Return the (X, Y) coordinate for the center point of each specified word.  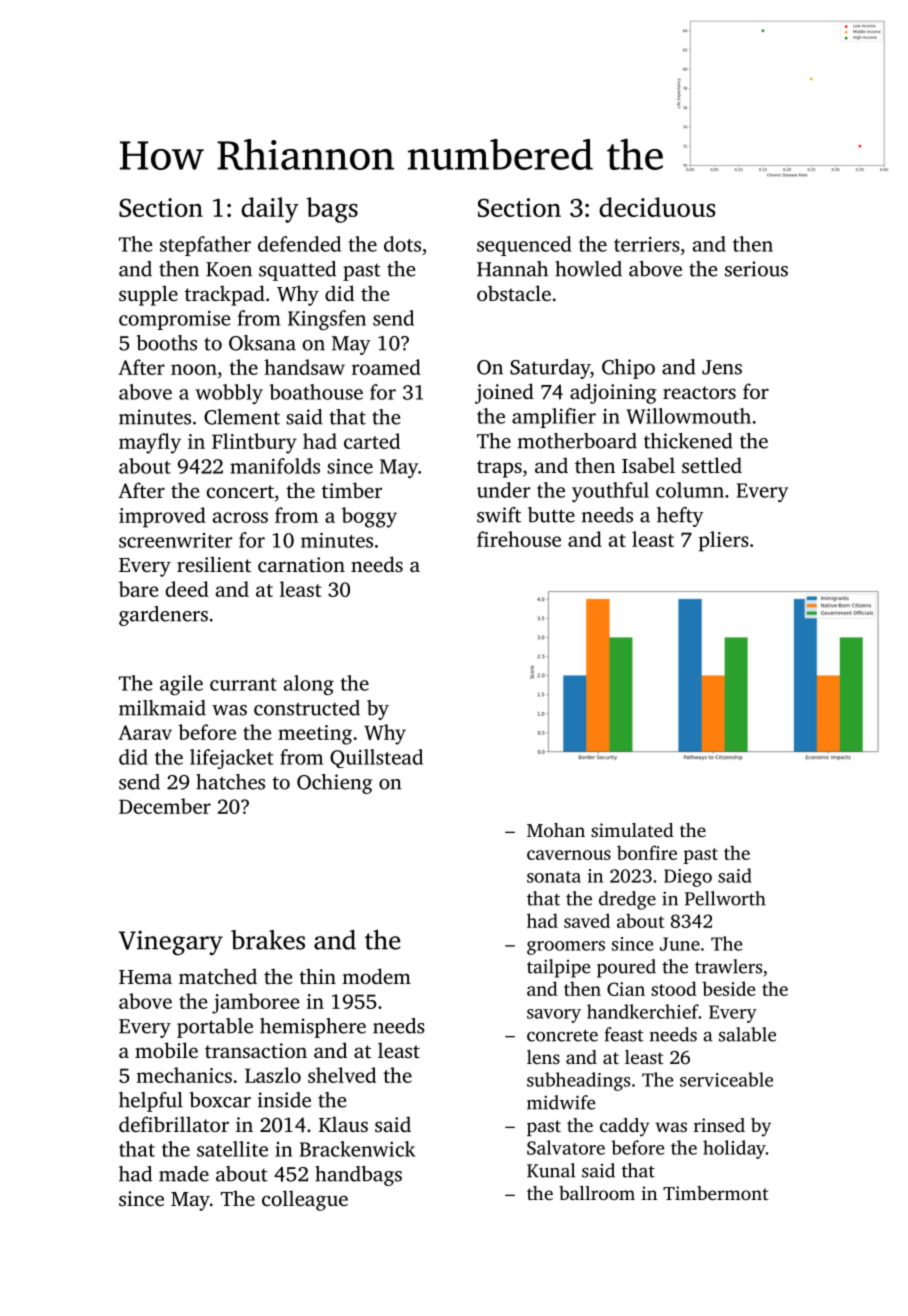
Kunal (551, 1170)
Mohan (556, 830)
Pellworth (725, 898)
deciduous (657, 207)
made (184, 1174)
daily (270, 210)
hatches (230, 782)
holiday (734, 1149)
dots (402, 244)
